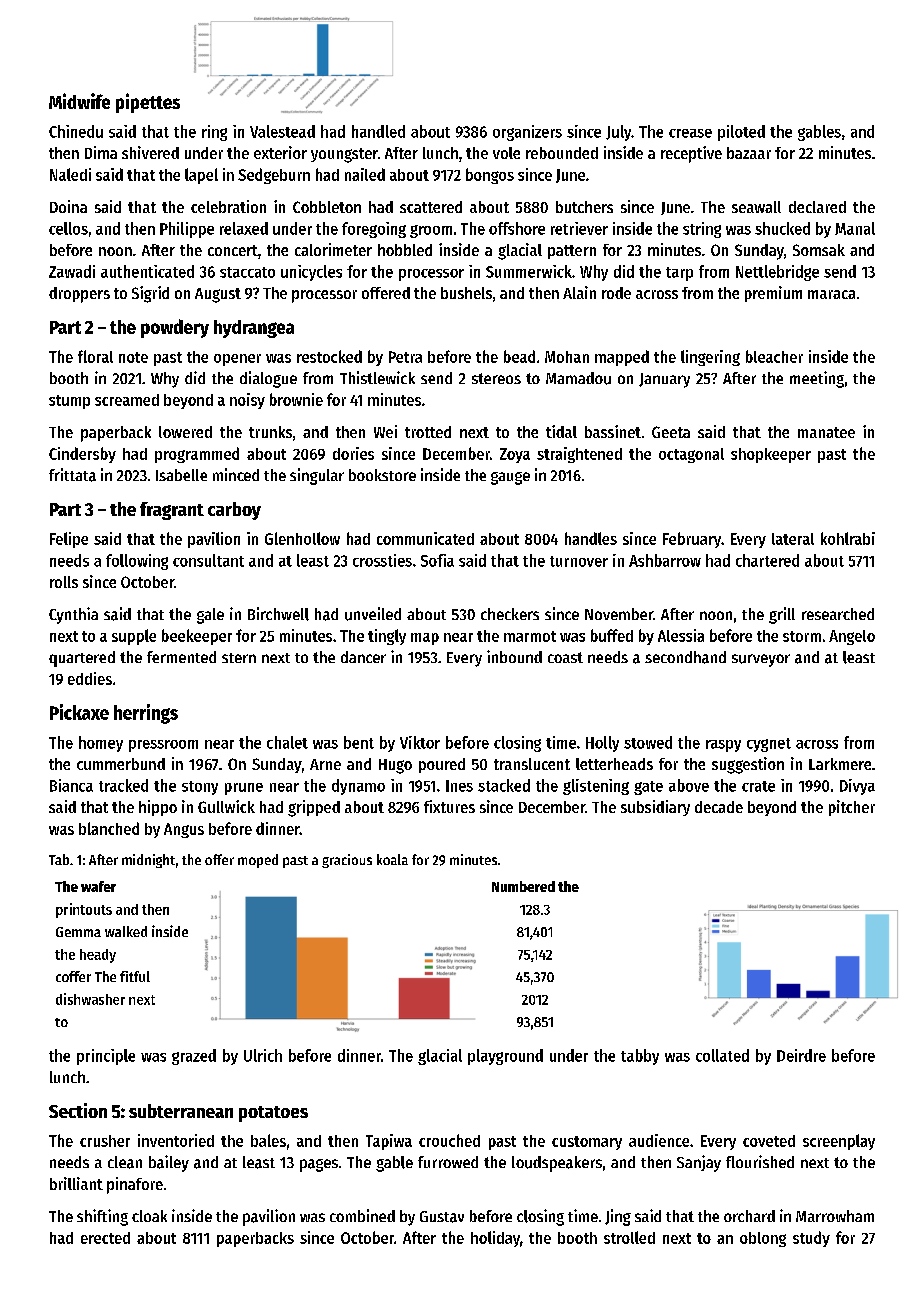 The width and height of the page is (924, 1308). What do you see at coordinates (172, 511) in the page?
I see `fragrant` at bounding box center [172, 511].
